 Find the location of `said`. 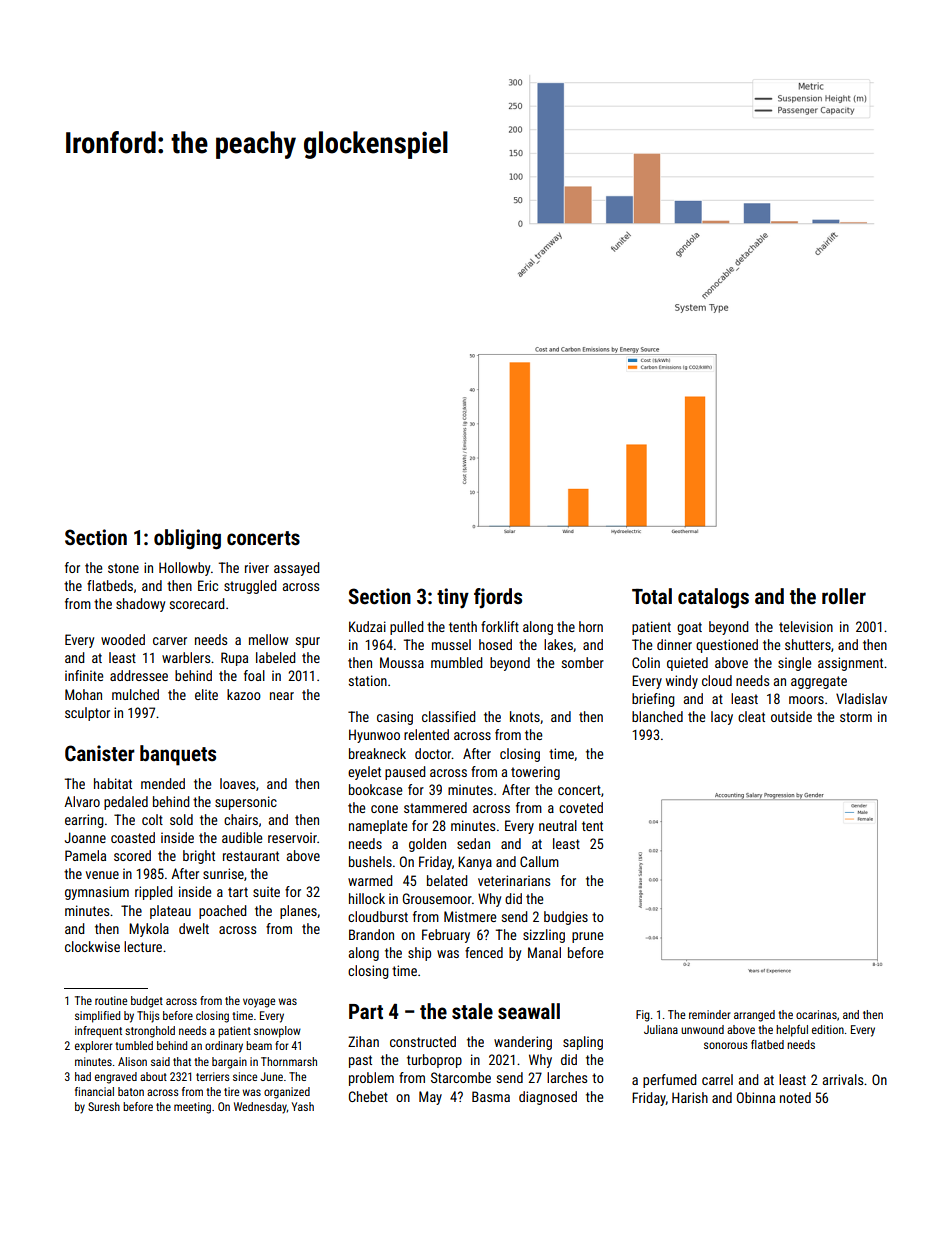

said is located at coordinates (160, 1061).
